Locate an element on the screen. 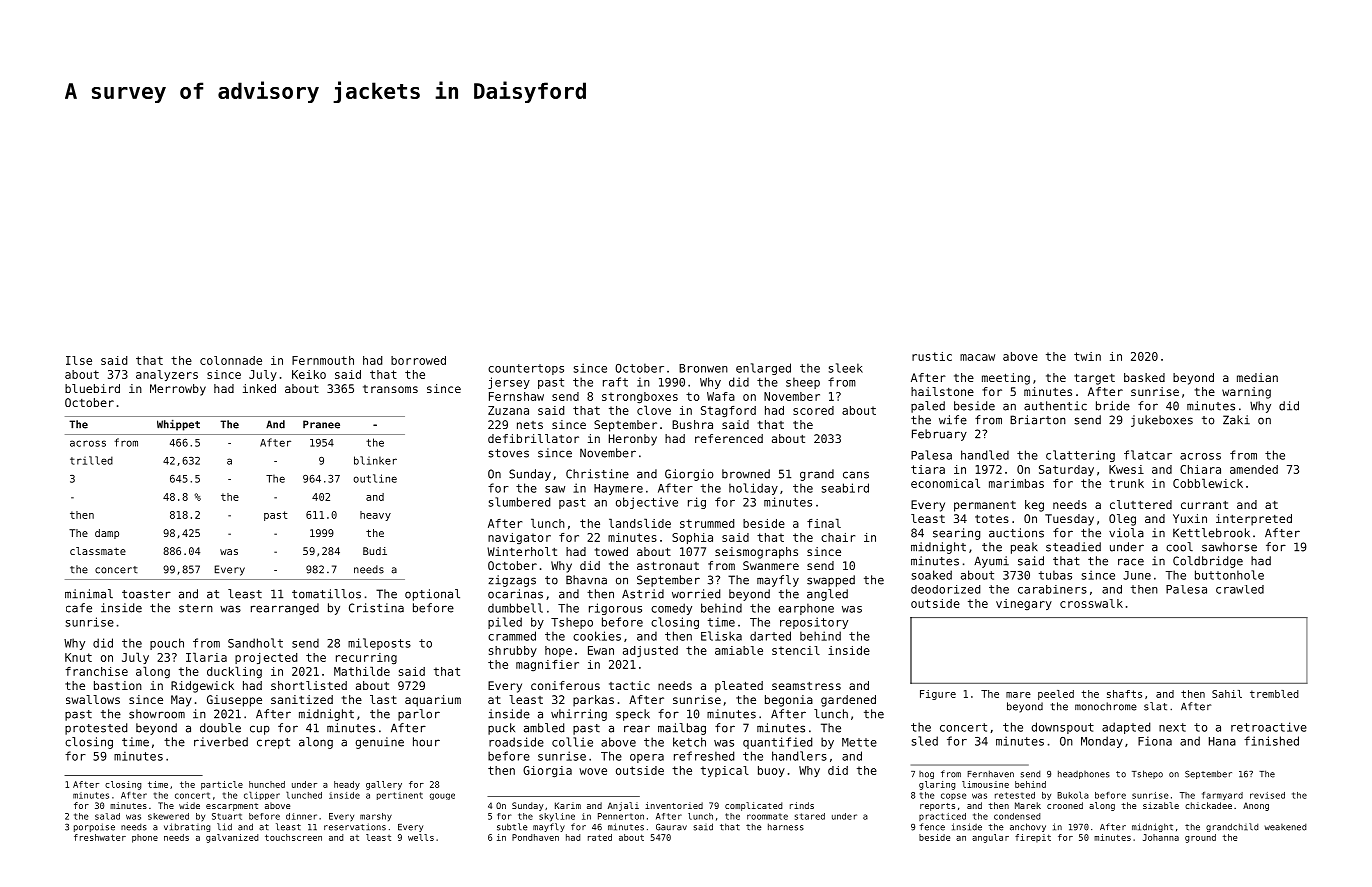 Image resolution: width=1372 pixels, height=887 pixels. crosswalk is located at coordinates (1091, 603).
